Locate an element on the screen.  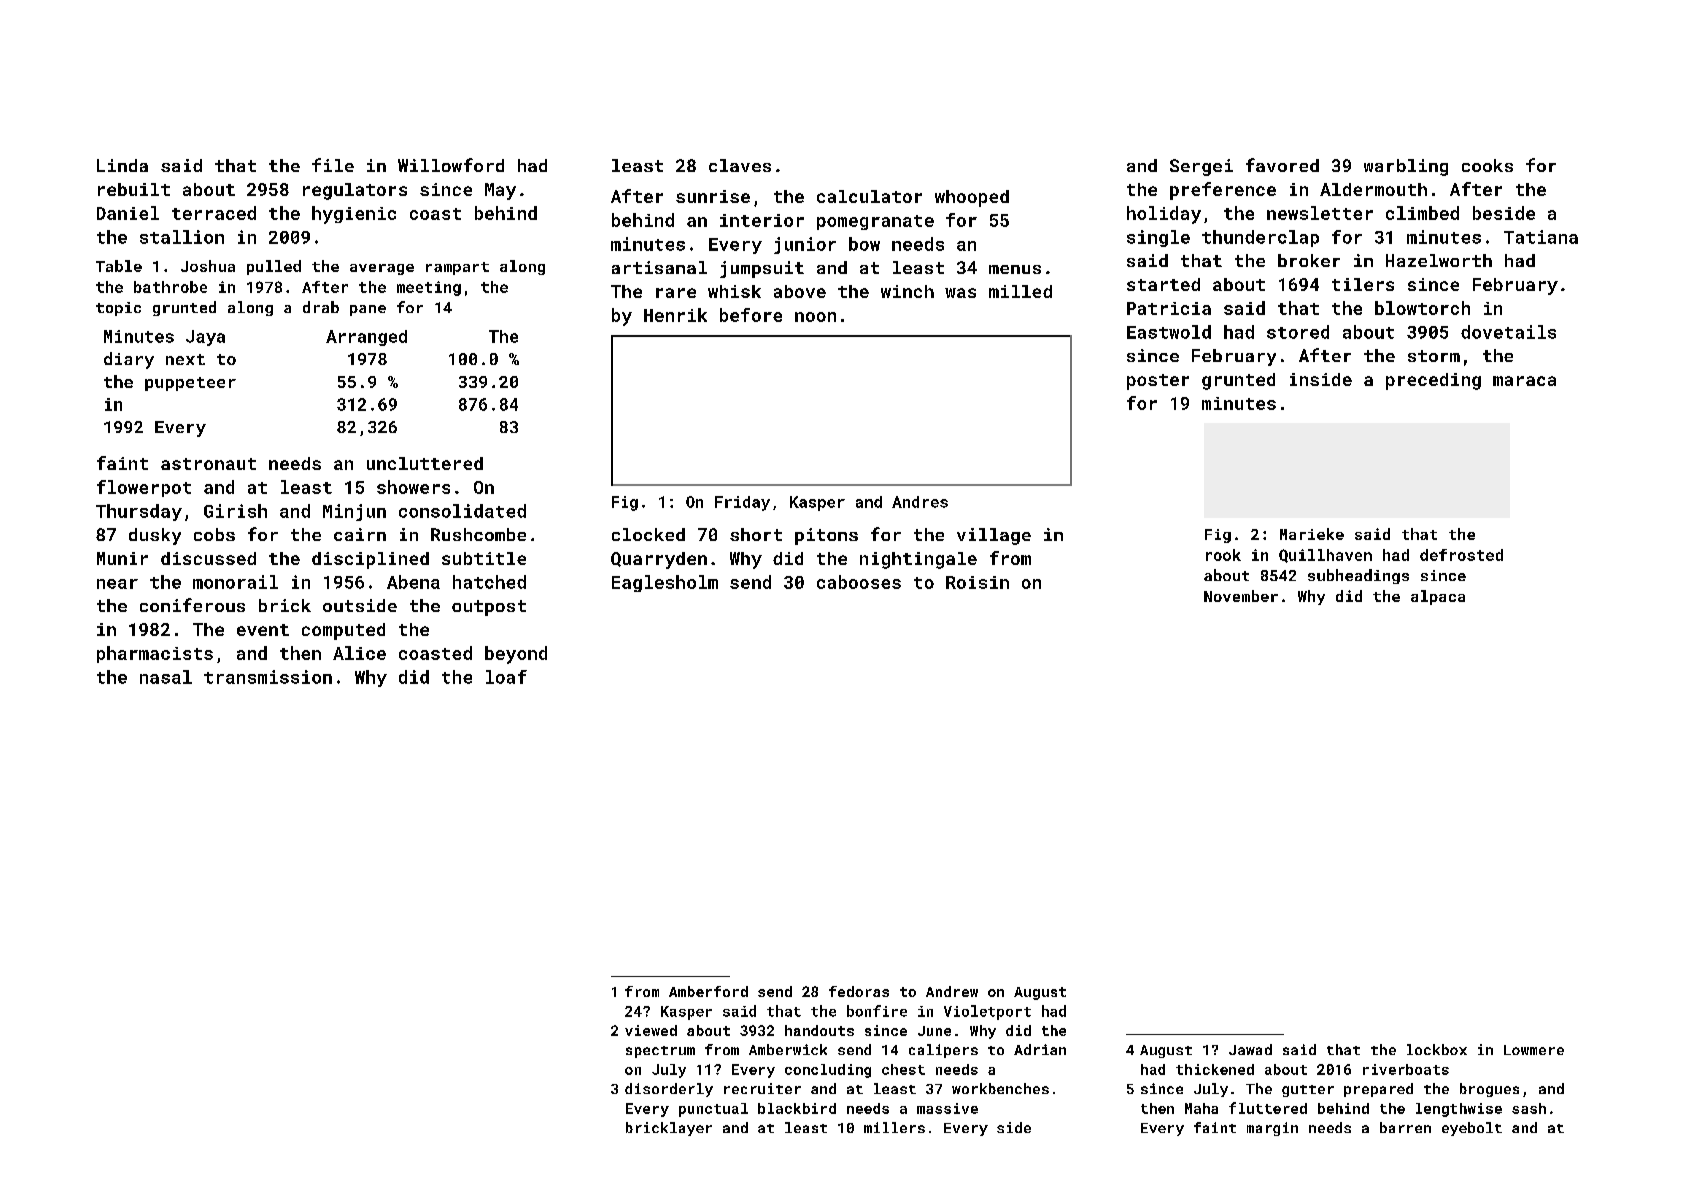
cooks is located at coordinates (1487, 165).
